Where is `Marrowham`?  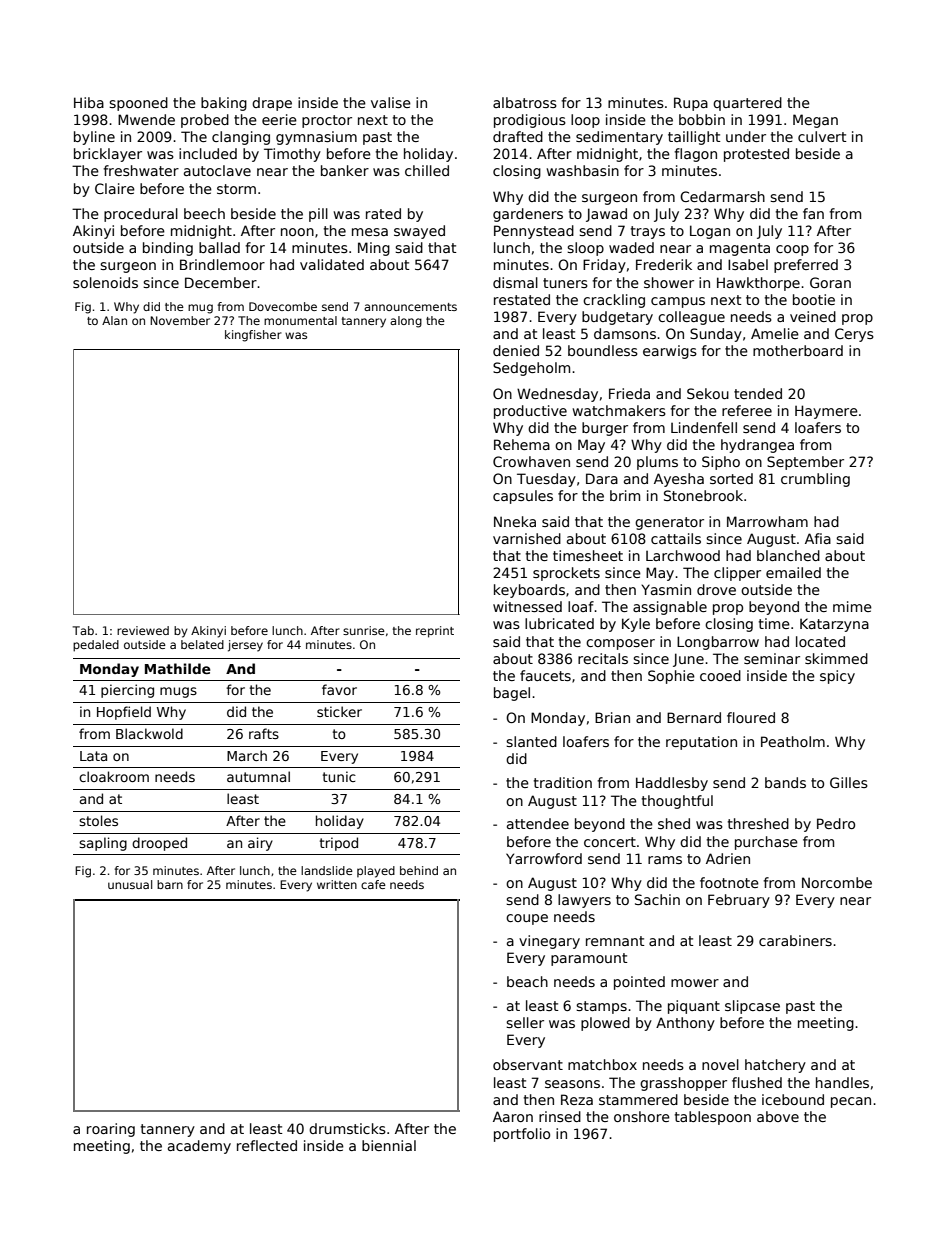
Marrowham is located at coordinates (767, 521).
